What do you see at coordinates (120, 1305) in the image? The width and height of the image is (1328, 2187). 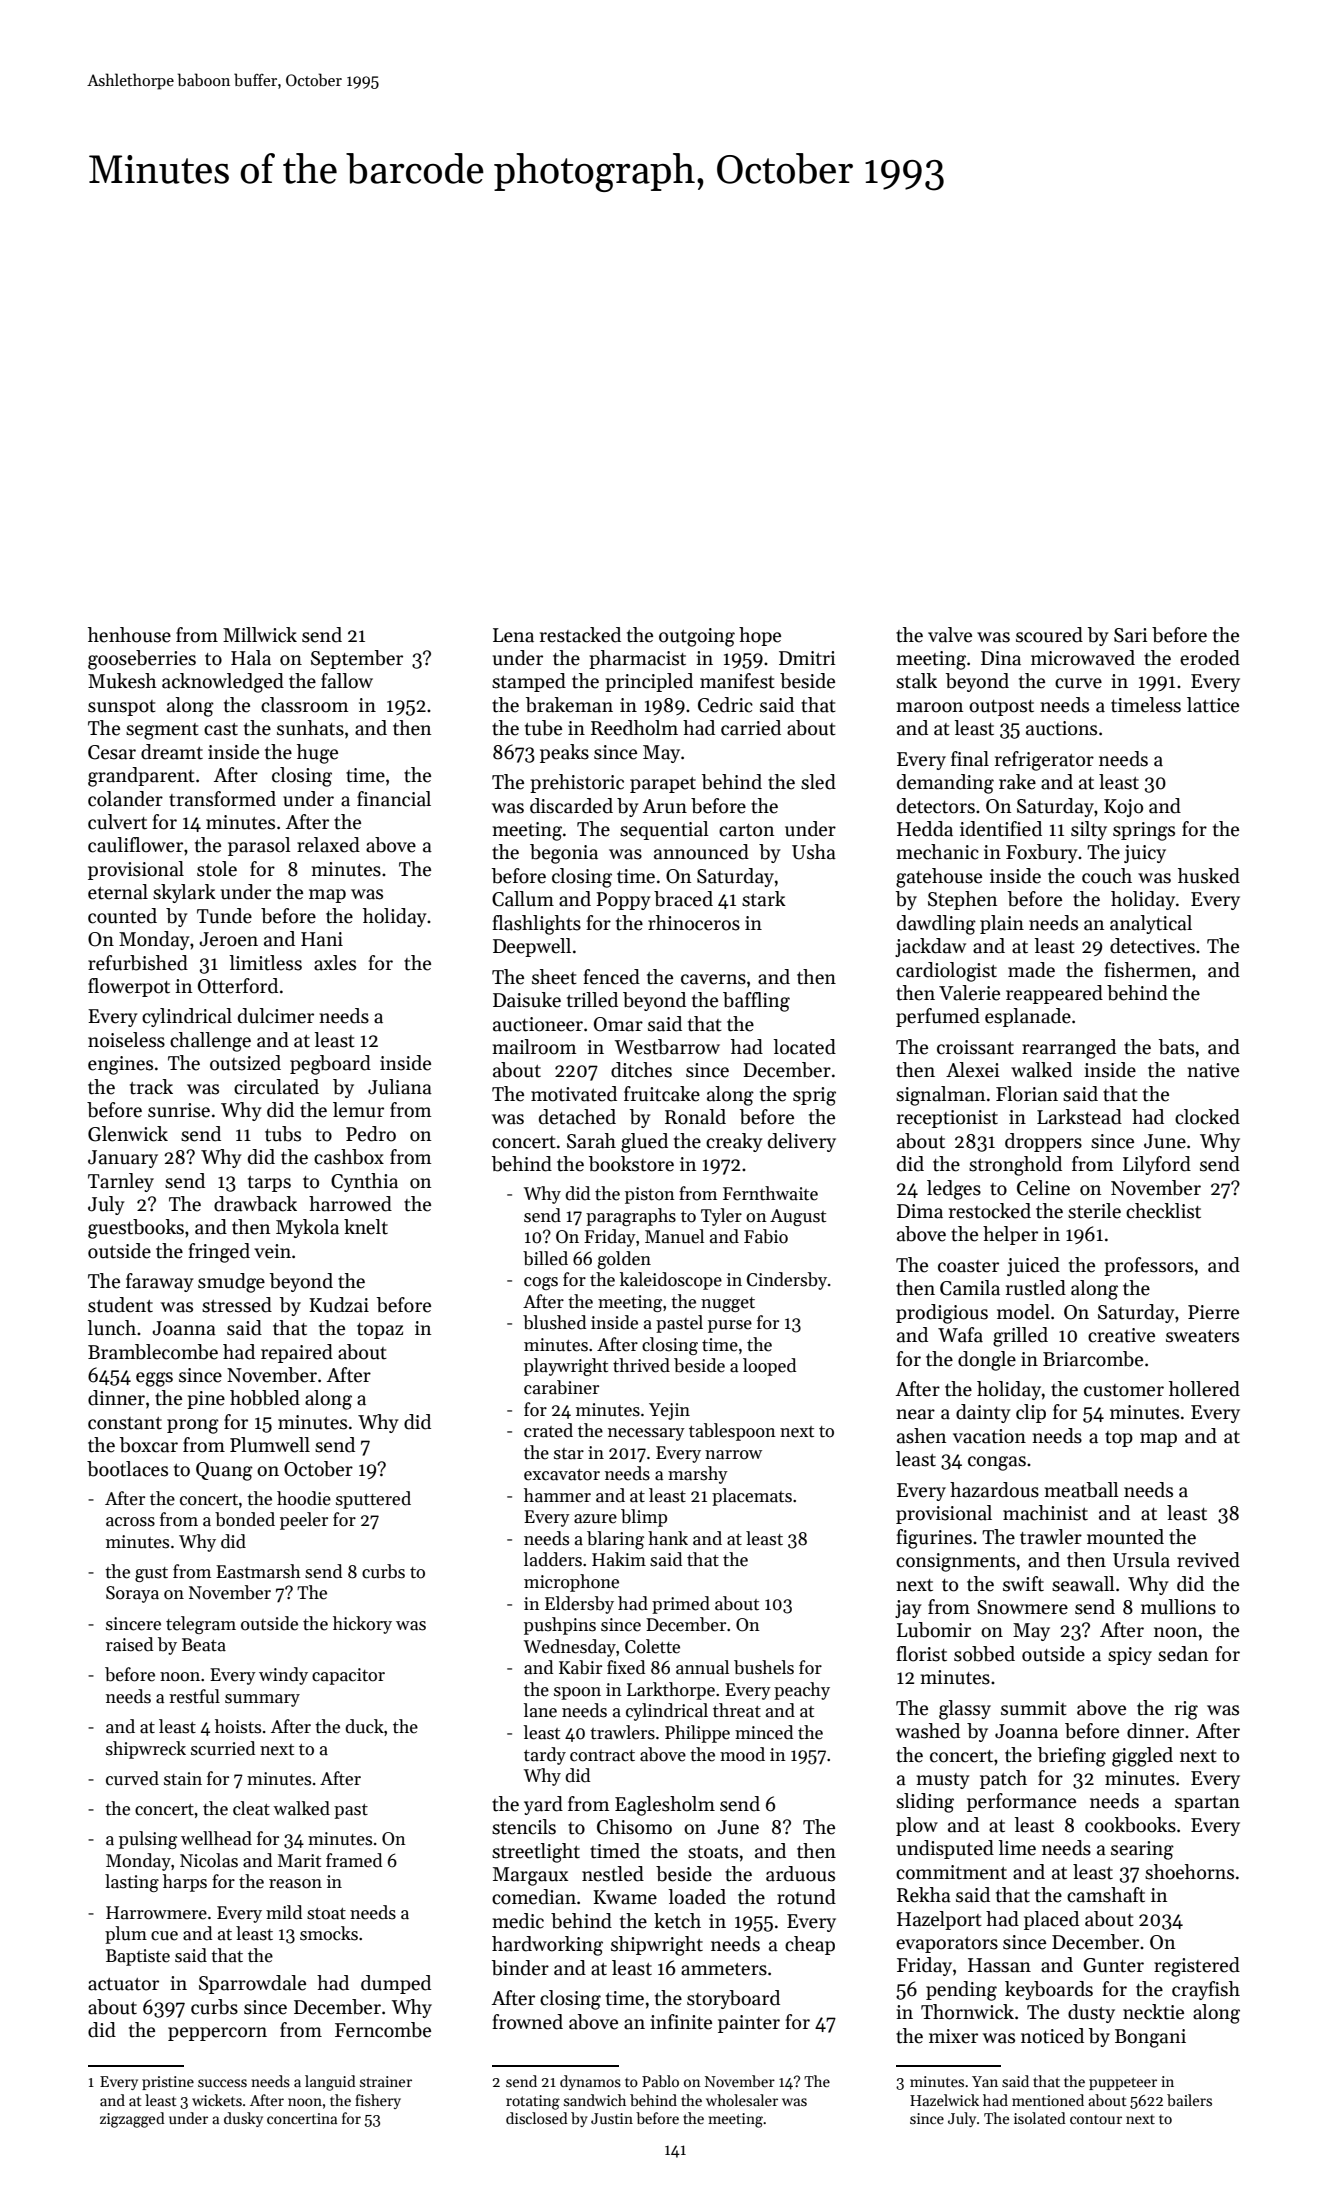 I see `student` at bounding box center [120, 1305].
